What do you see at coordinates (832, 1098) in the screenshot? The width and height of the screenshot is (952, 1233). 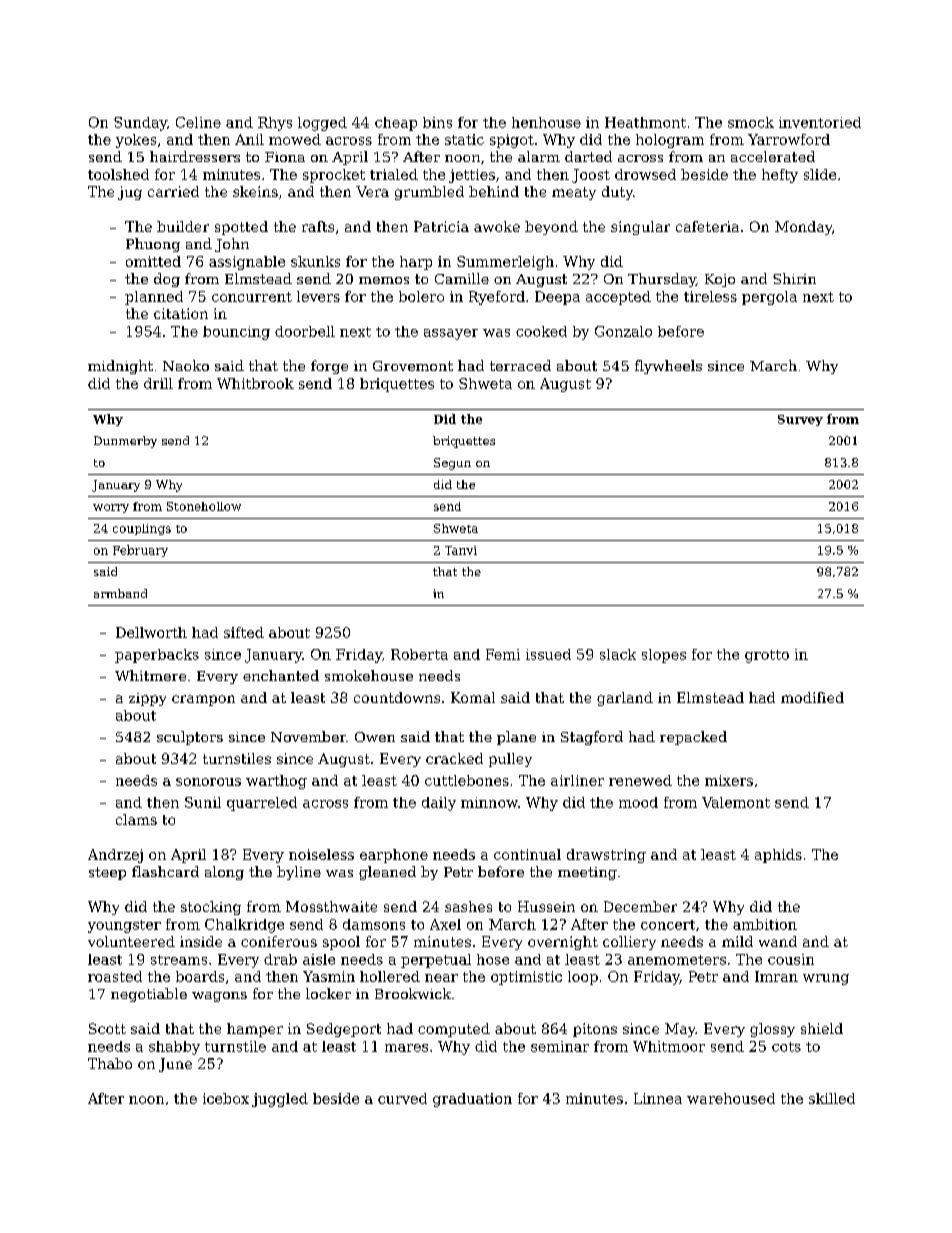 I see `skilled` at bounding box center [832, 1098].
